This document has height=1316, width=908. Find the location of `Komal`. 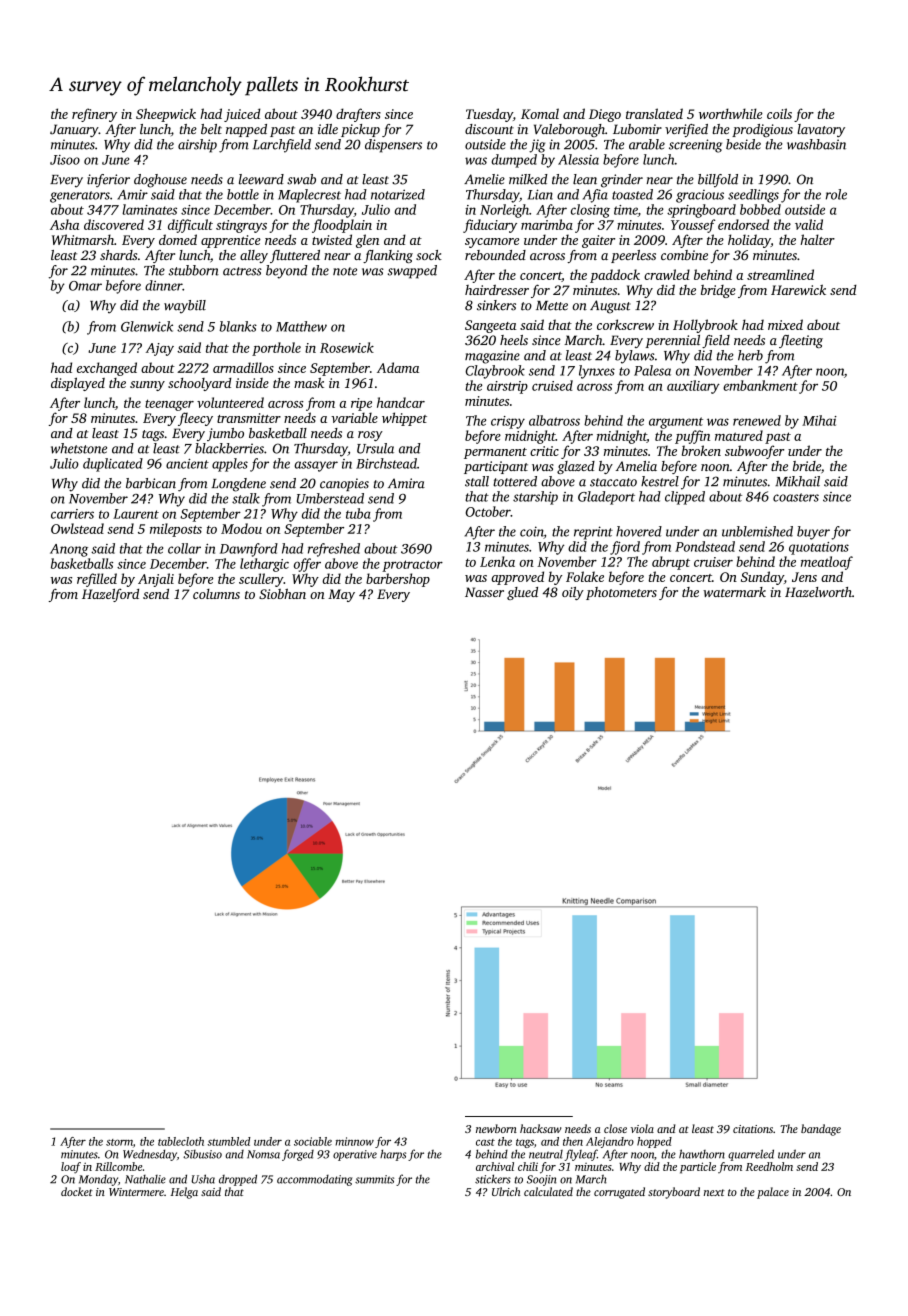

Komal is located at coordinates (540, 113).
